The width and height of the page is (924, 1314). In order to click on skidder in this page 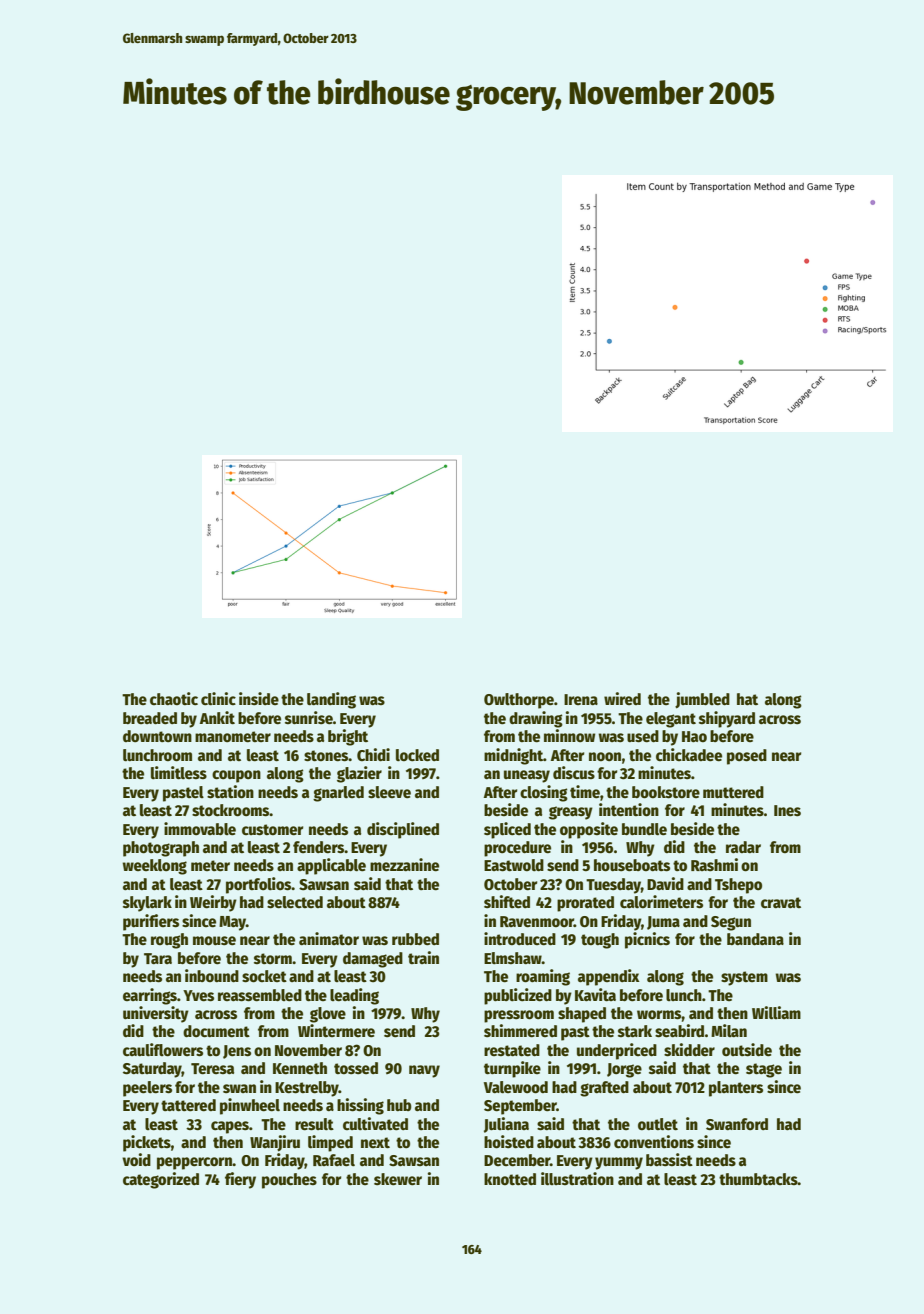, I will do `click(689, 1050)`.
